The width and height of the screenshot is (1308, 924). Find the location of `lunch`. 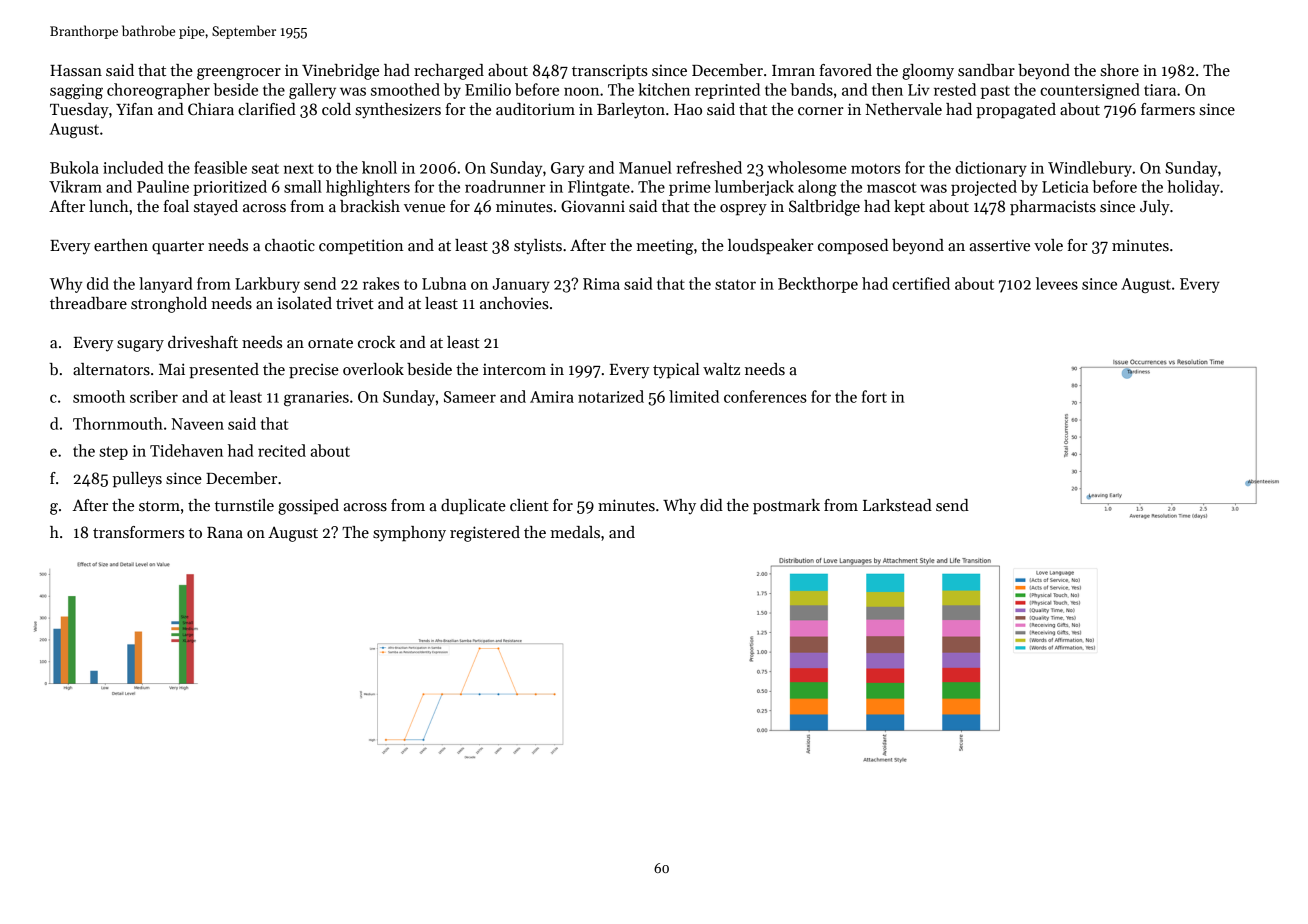

lunch is located at coordinates (109, 206).
